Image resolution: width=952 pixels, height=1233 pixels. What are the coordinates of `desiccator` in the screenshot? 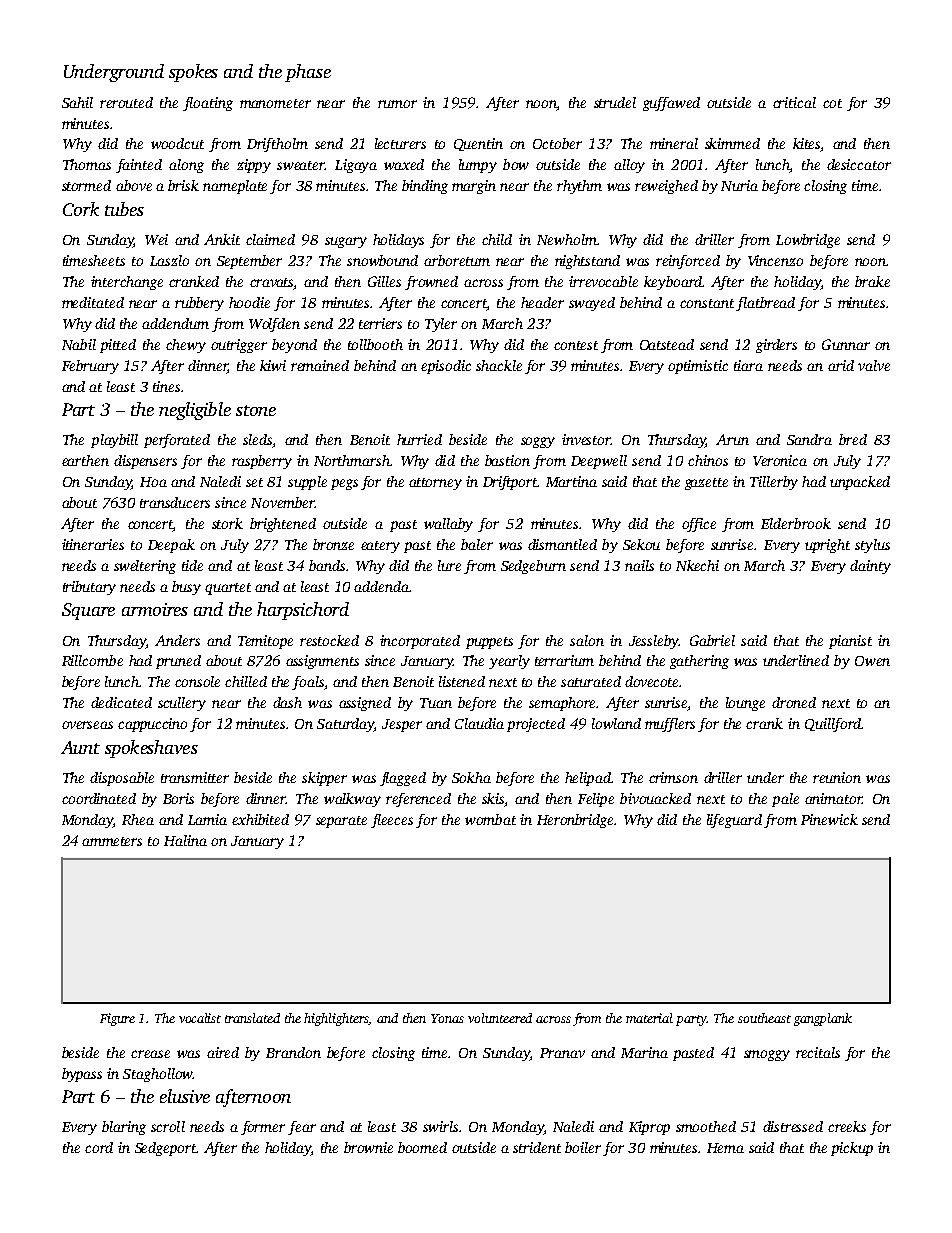 It's located at (859, 164).
